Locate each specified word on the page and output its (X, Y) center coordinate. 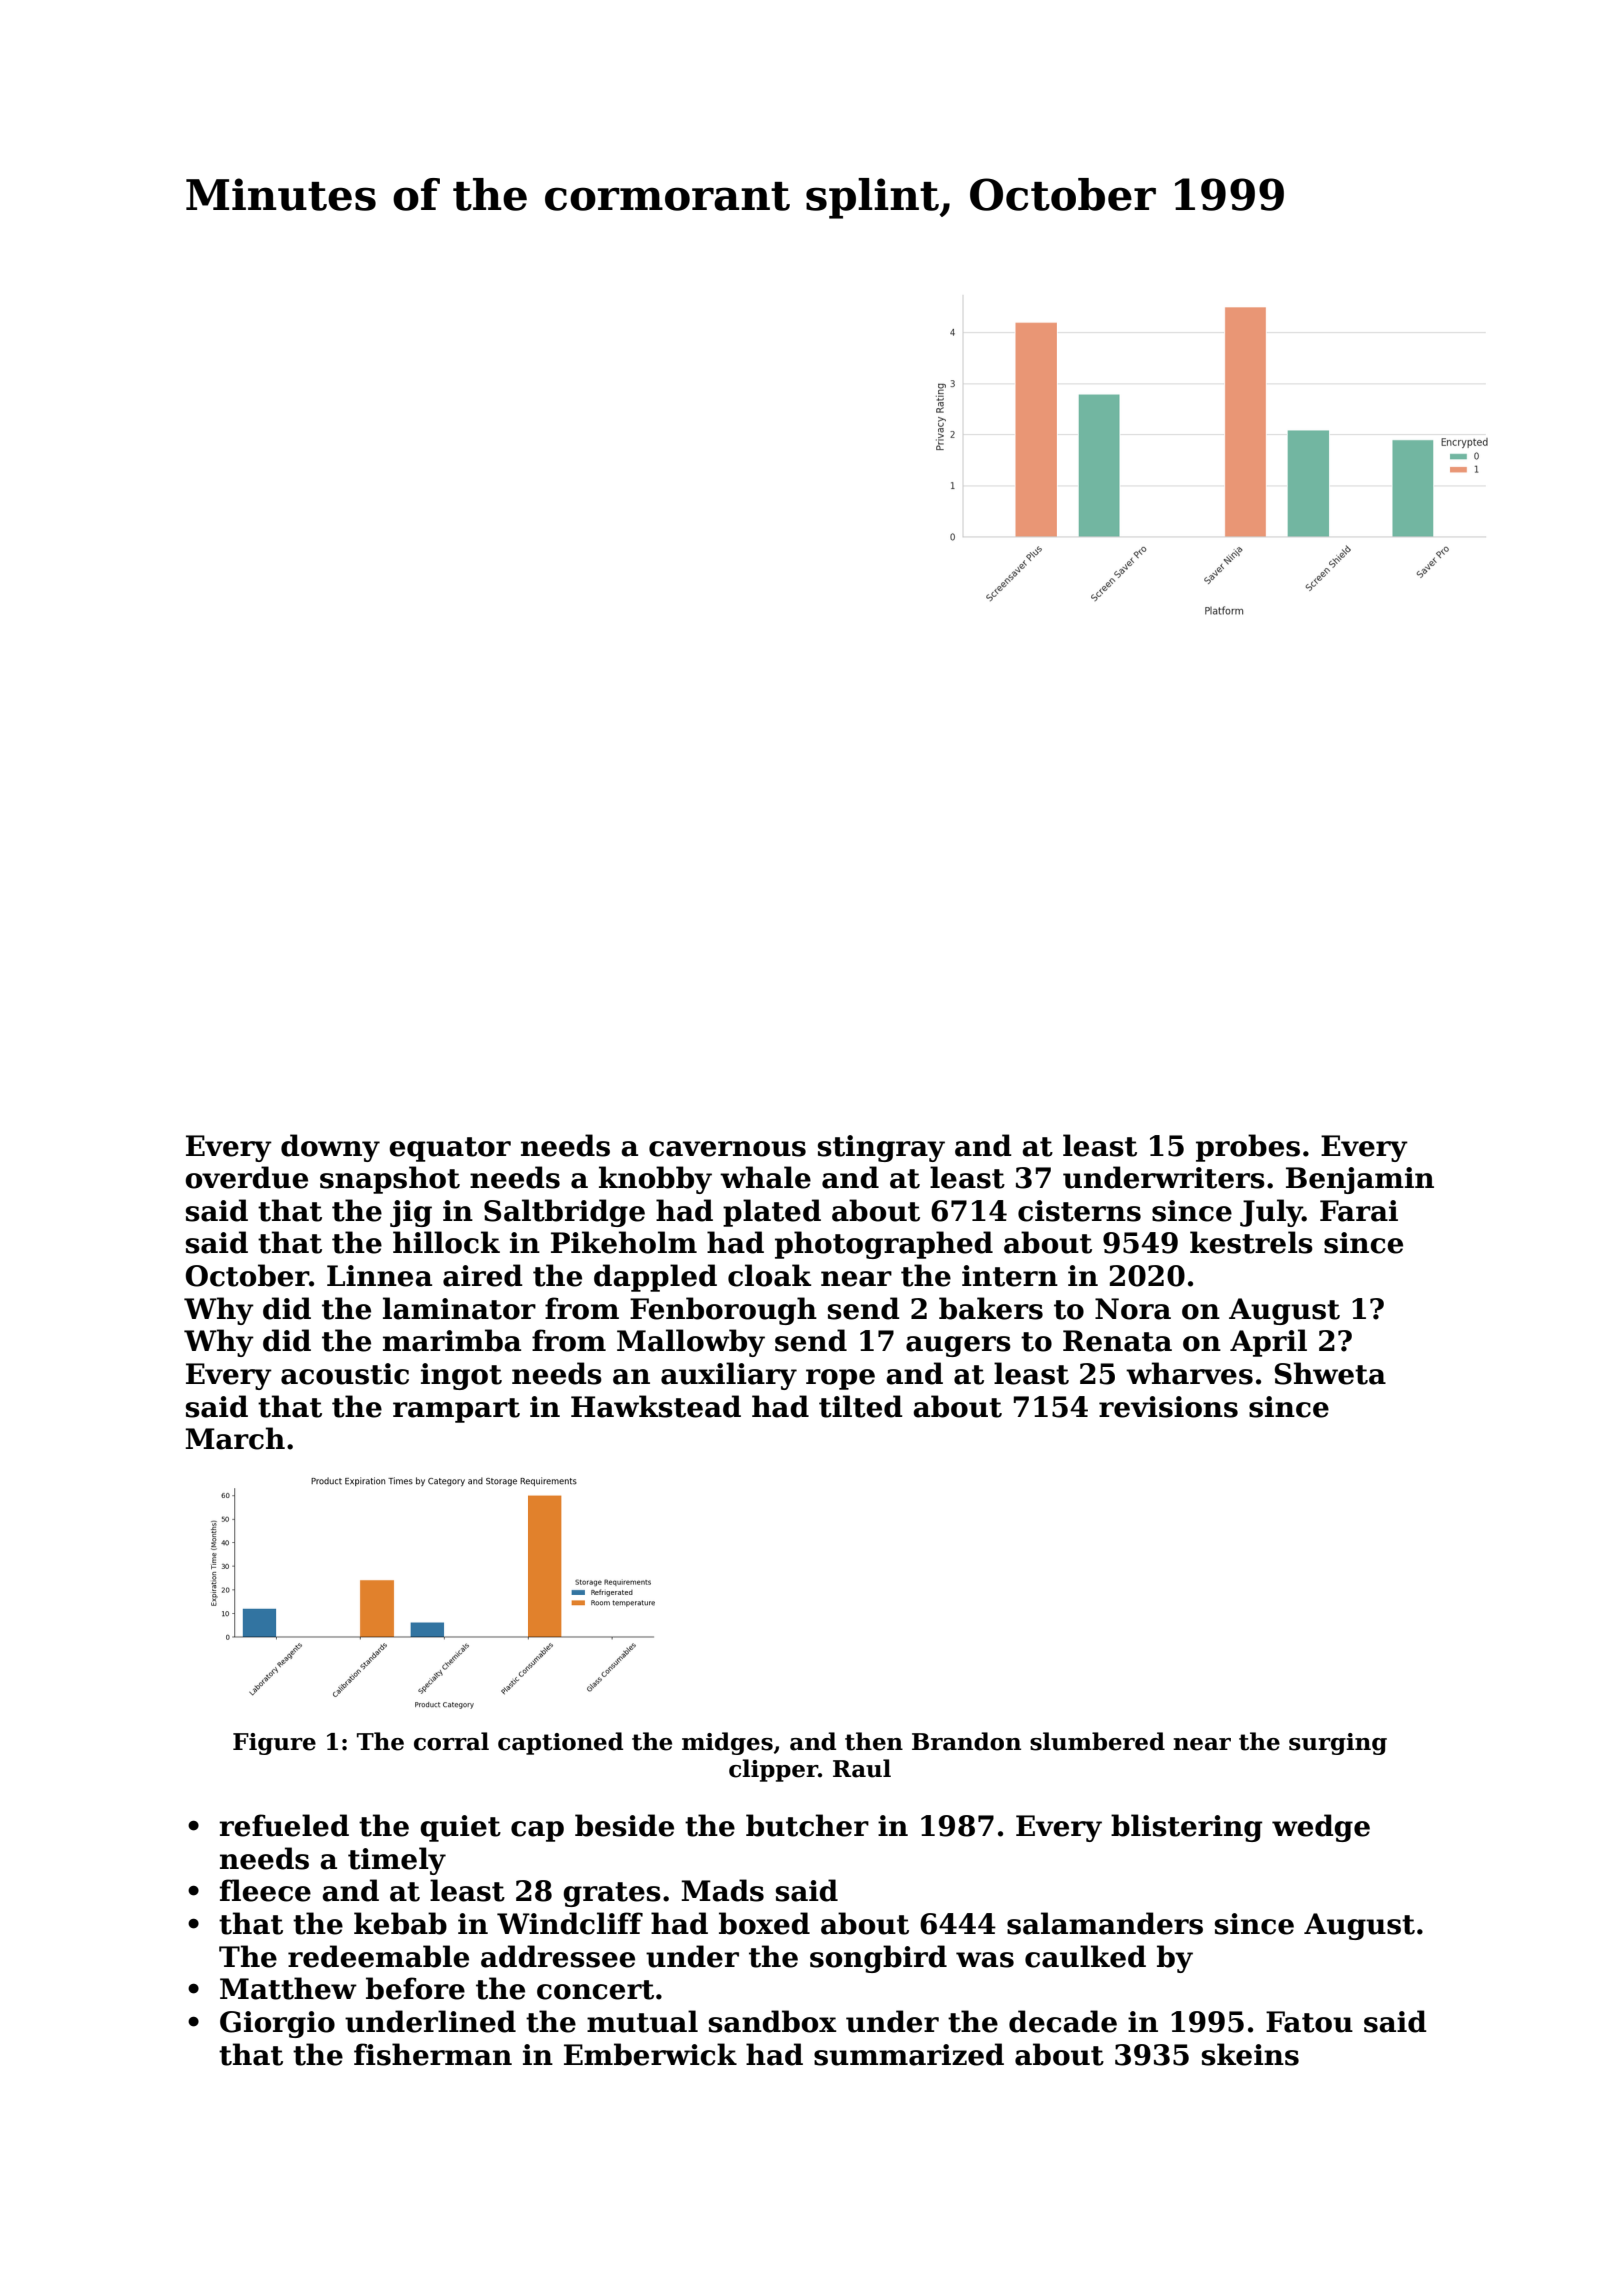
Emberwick (650, 2054)
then (874, 1741)
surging (1338, 1744)
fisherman (433, 2054)
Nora (1133, 1309)
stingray (881, 1148)
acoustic (345, 1374)
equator (450, 1149)
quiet (460, 1828)
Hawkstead (656, 1406)
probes (1248, 1148)
